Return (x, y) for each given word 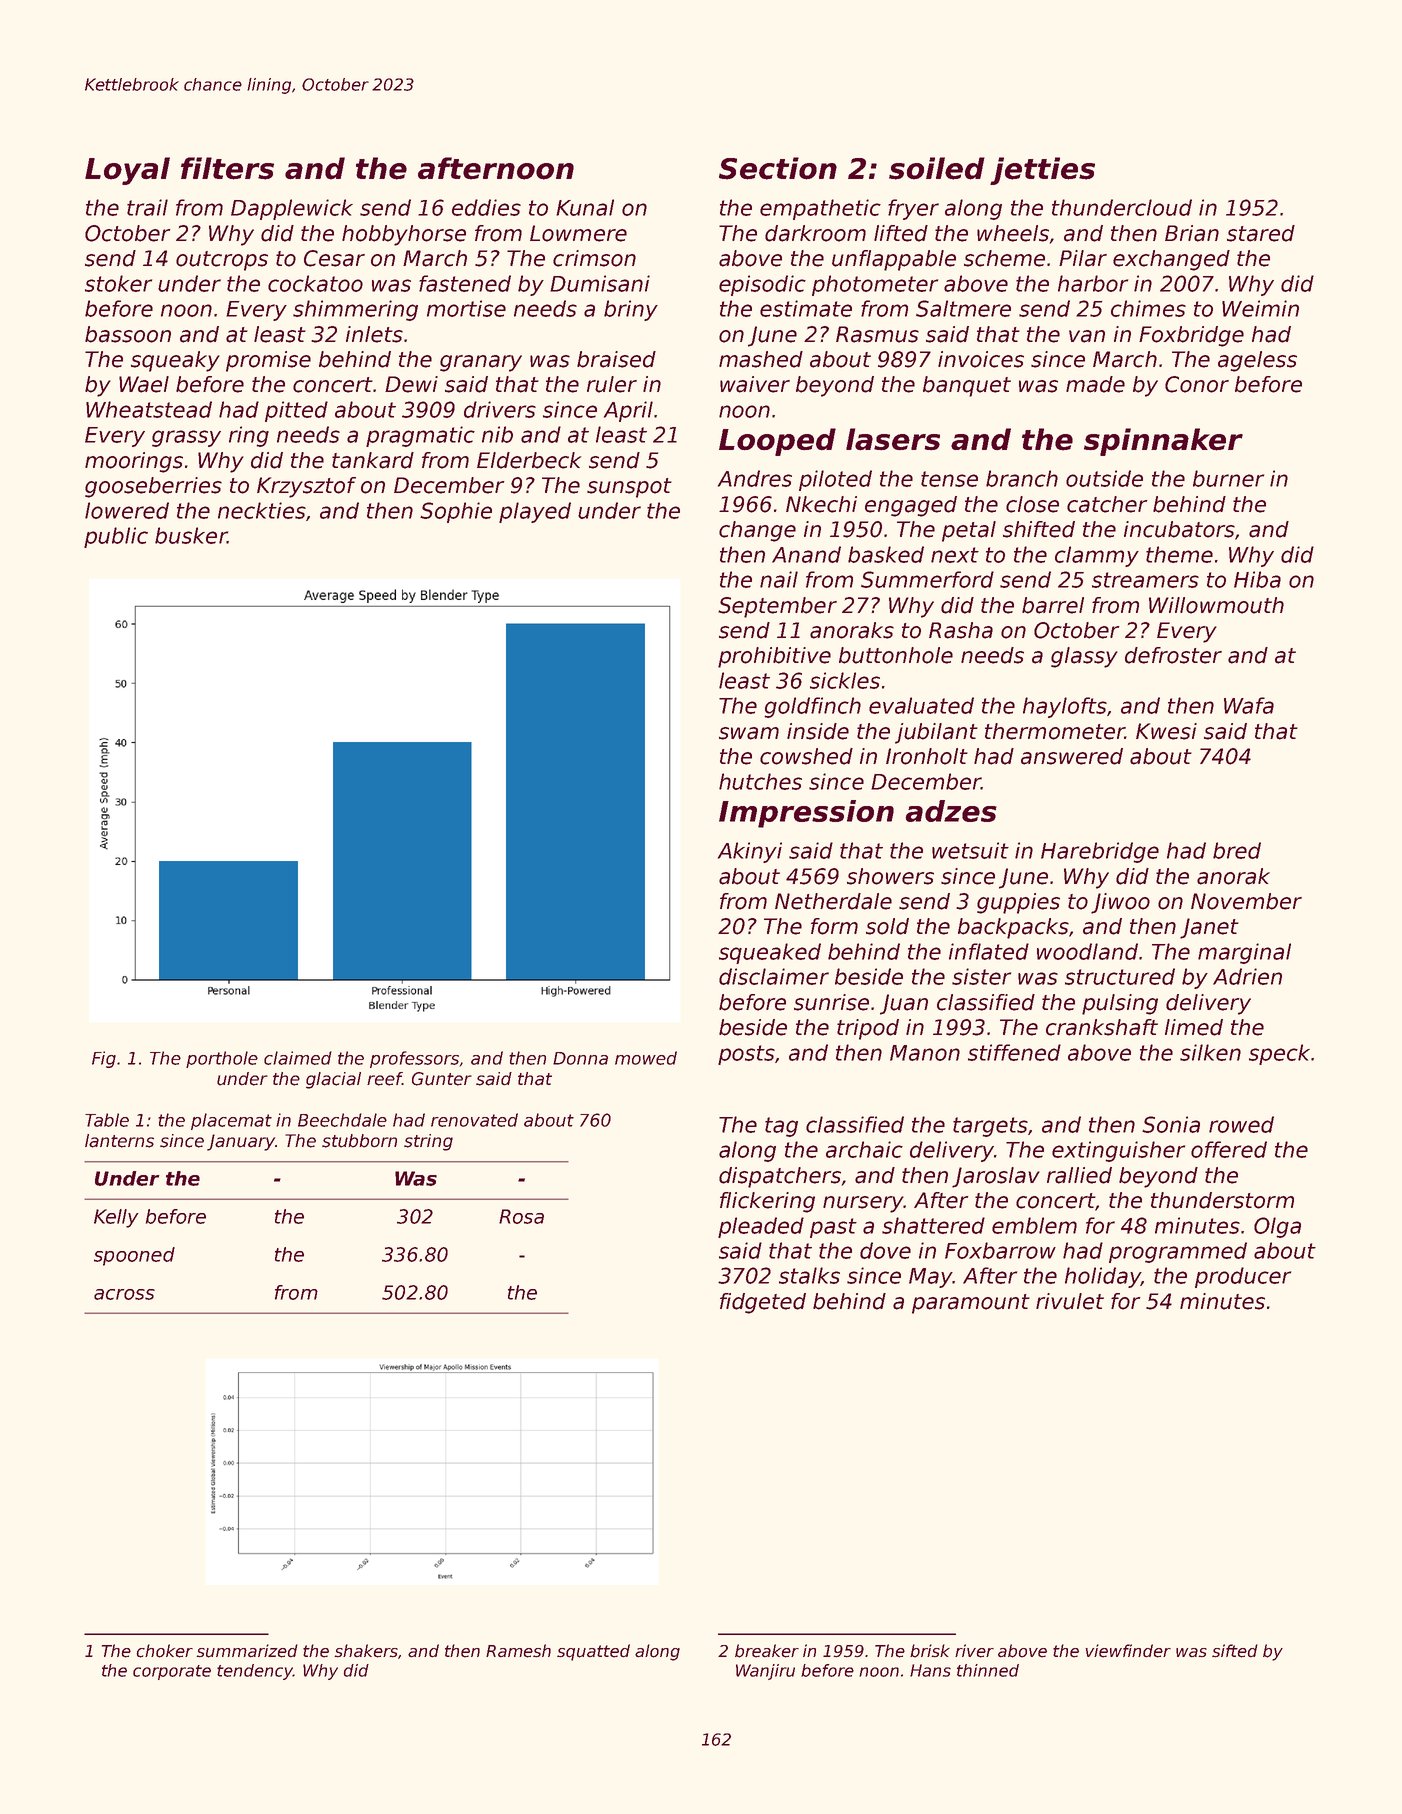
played (535, 512)
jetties (1042, 171)
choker (165, 1651)
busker (191, 535)
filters (227, 168)
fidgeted (763, 1303)
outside (1104, 478)
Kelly (116, 1218)
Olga (1277, 1227)
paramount (971, 1304)
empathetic (820, 209)
